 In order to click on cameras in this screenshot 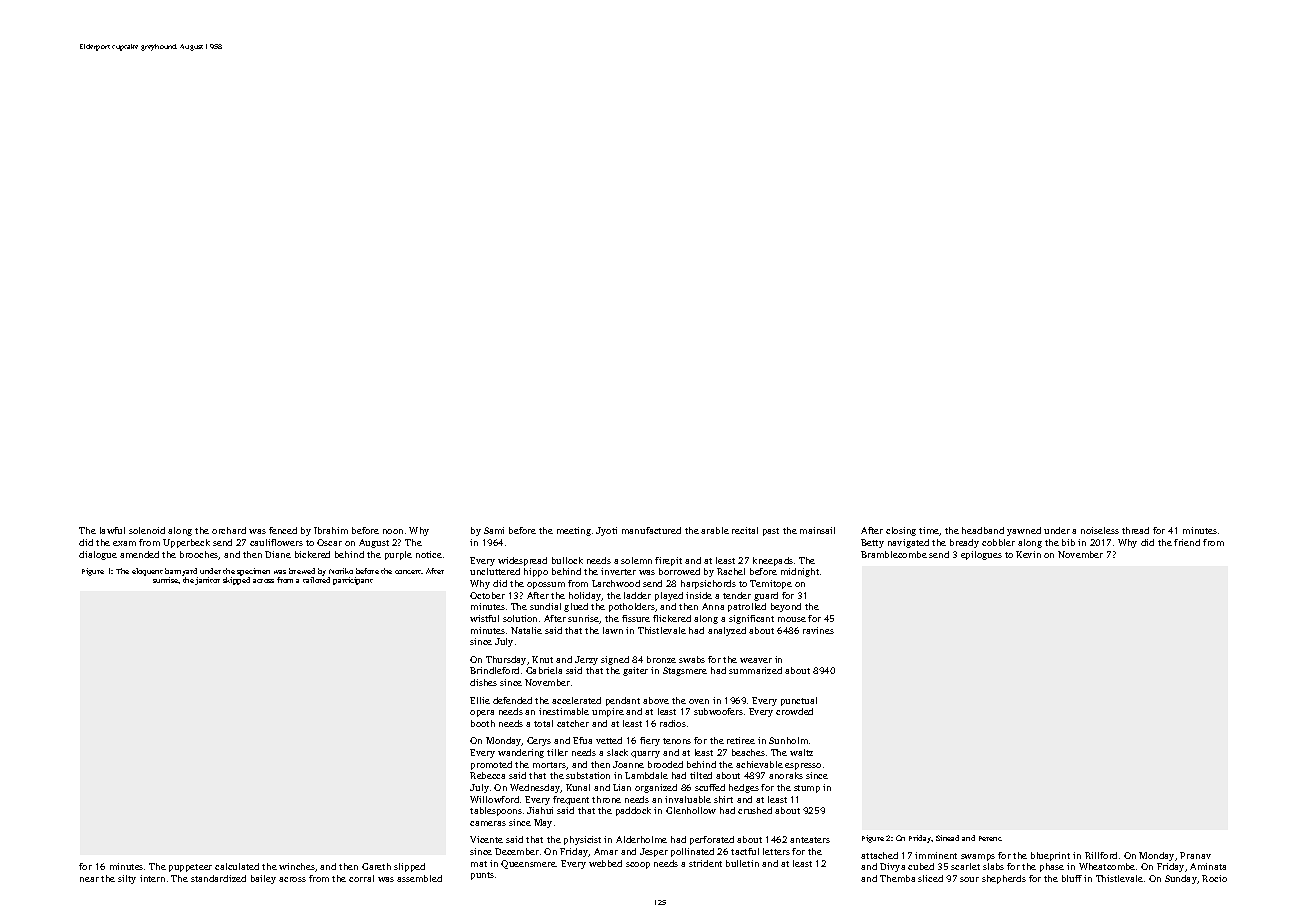, I will do `click(488, 823)`.
